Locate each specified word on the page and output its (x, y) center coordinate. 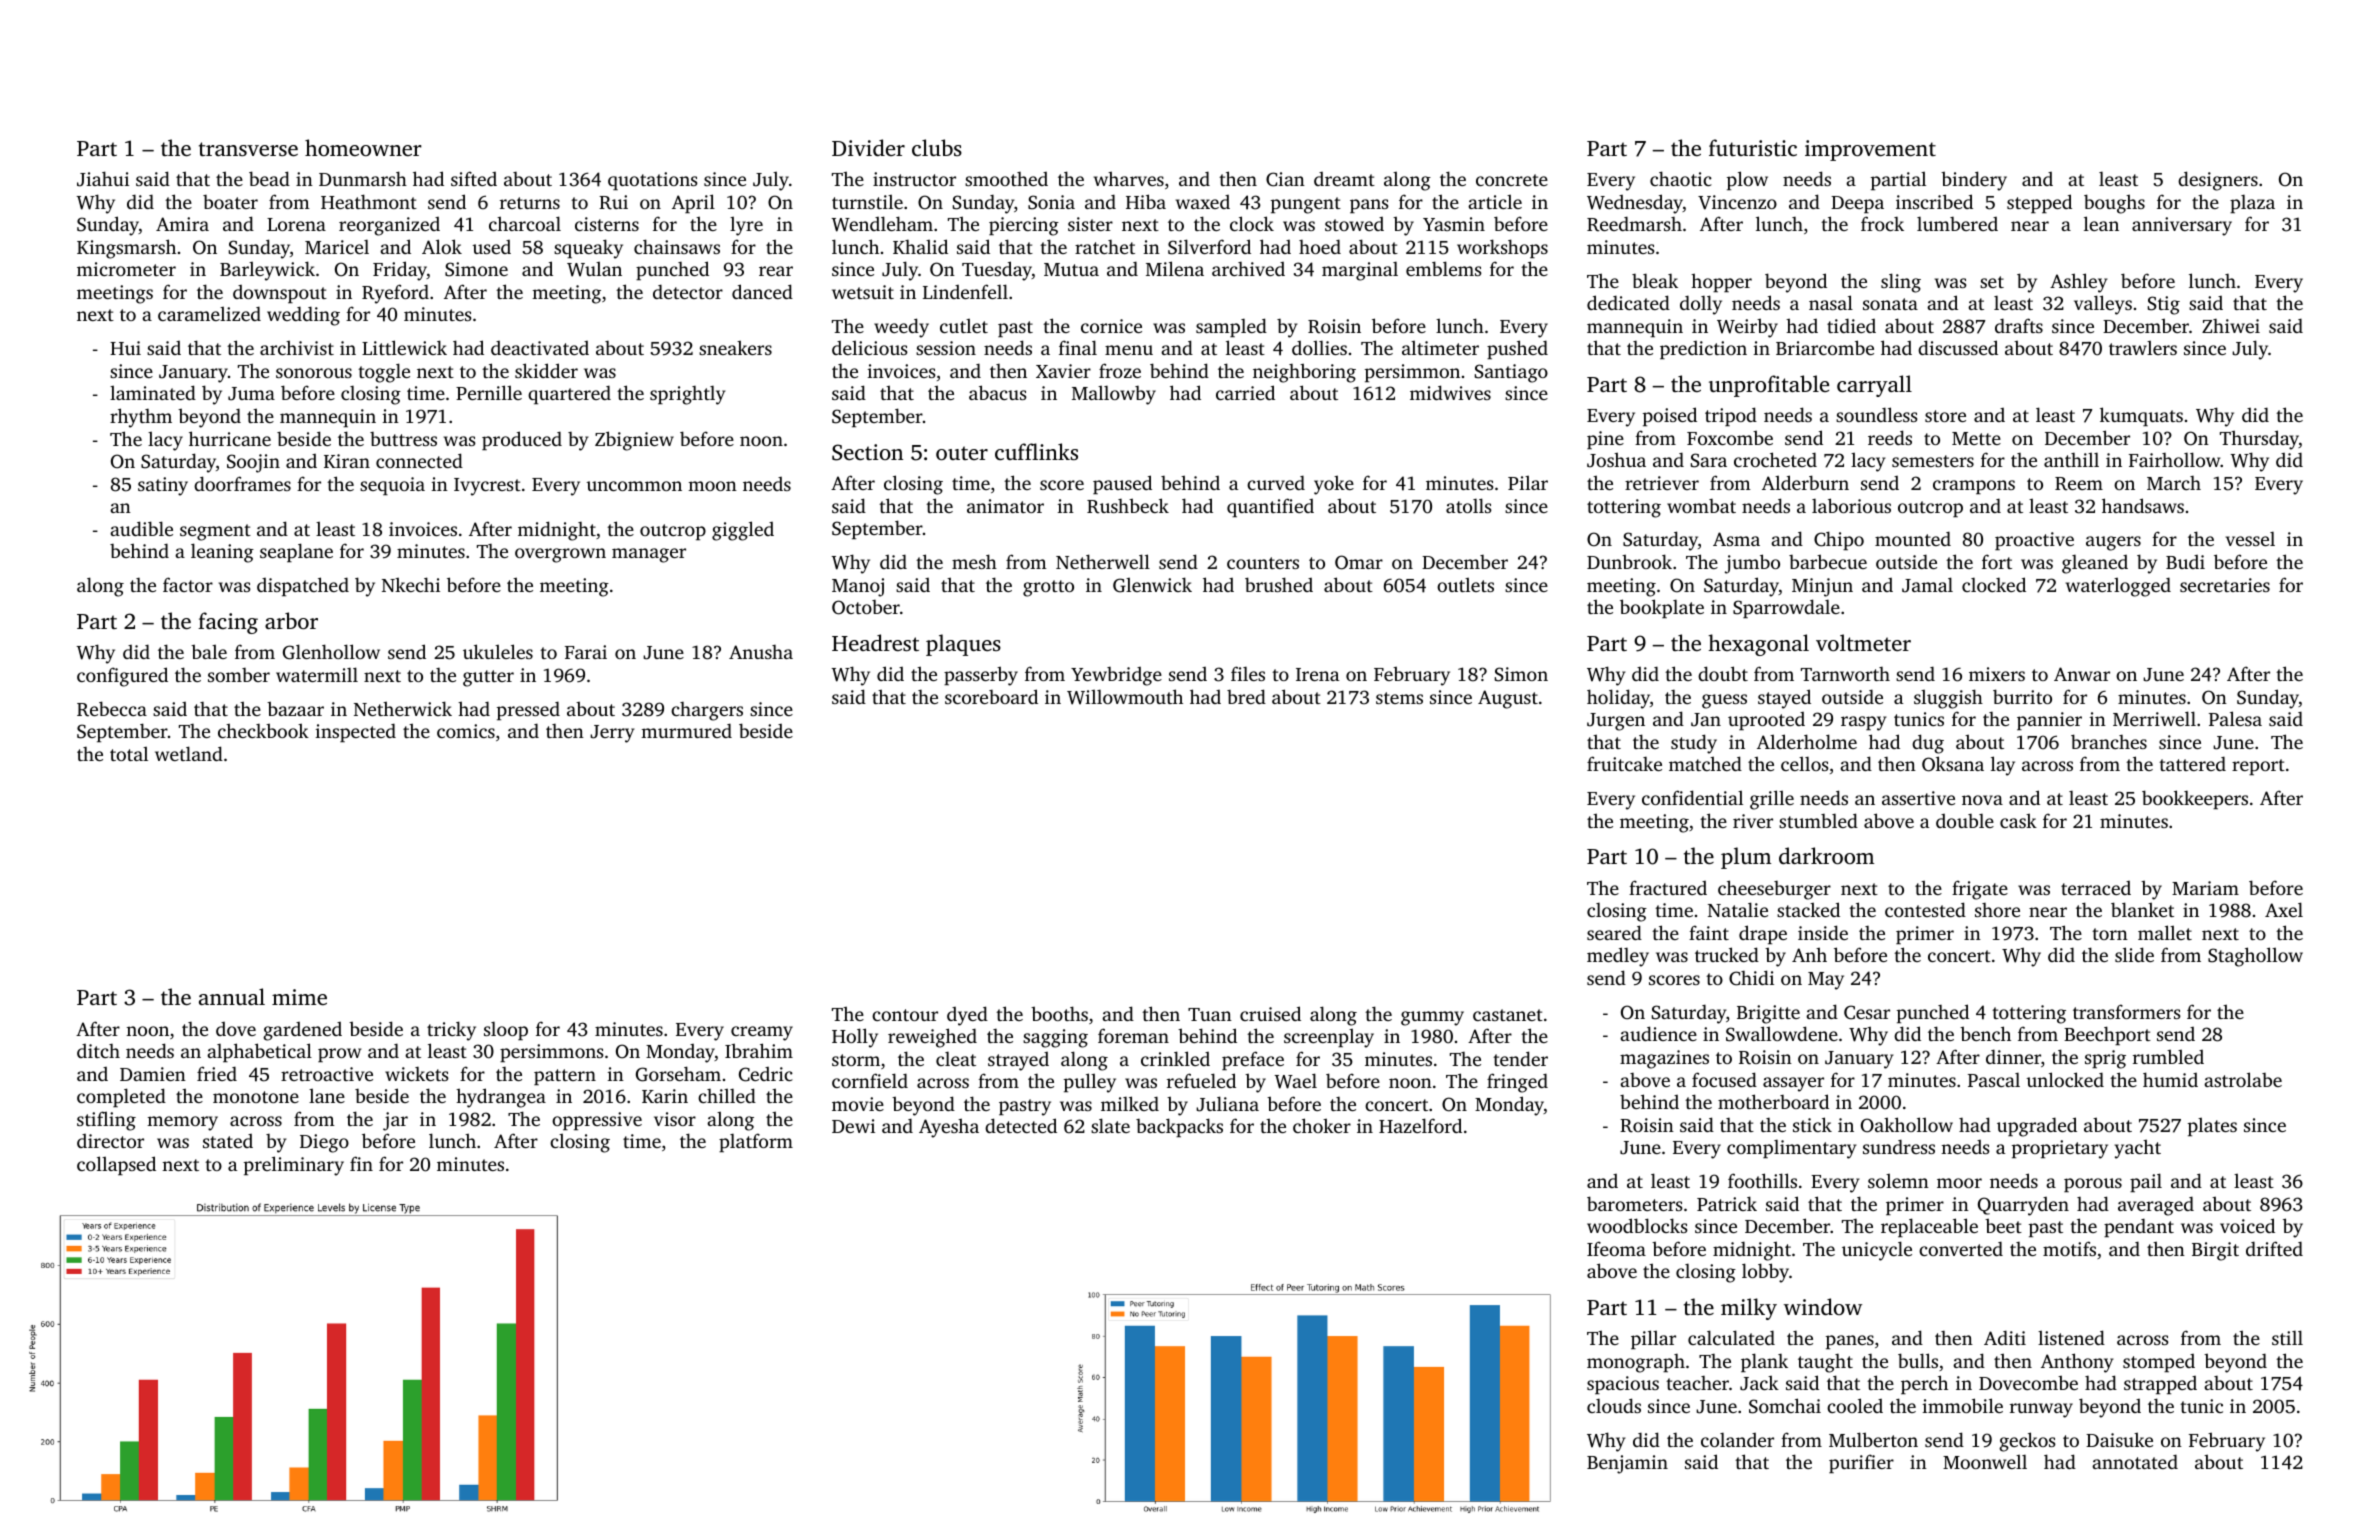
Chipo (1839, 540)
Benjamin (1627, 1464)
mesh (974, 561)
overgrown (560, 555)
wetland (189, 753)
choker (1322, 1125)
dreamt (1344, 179)
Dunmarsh (363, 178)
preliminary (294, 1166)
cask (2018, 820)
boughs (2114, 204)
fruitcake (1624, 763)
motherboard (1773, 1101)
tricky (451, 1031)
